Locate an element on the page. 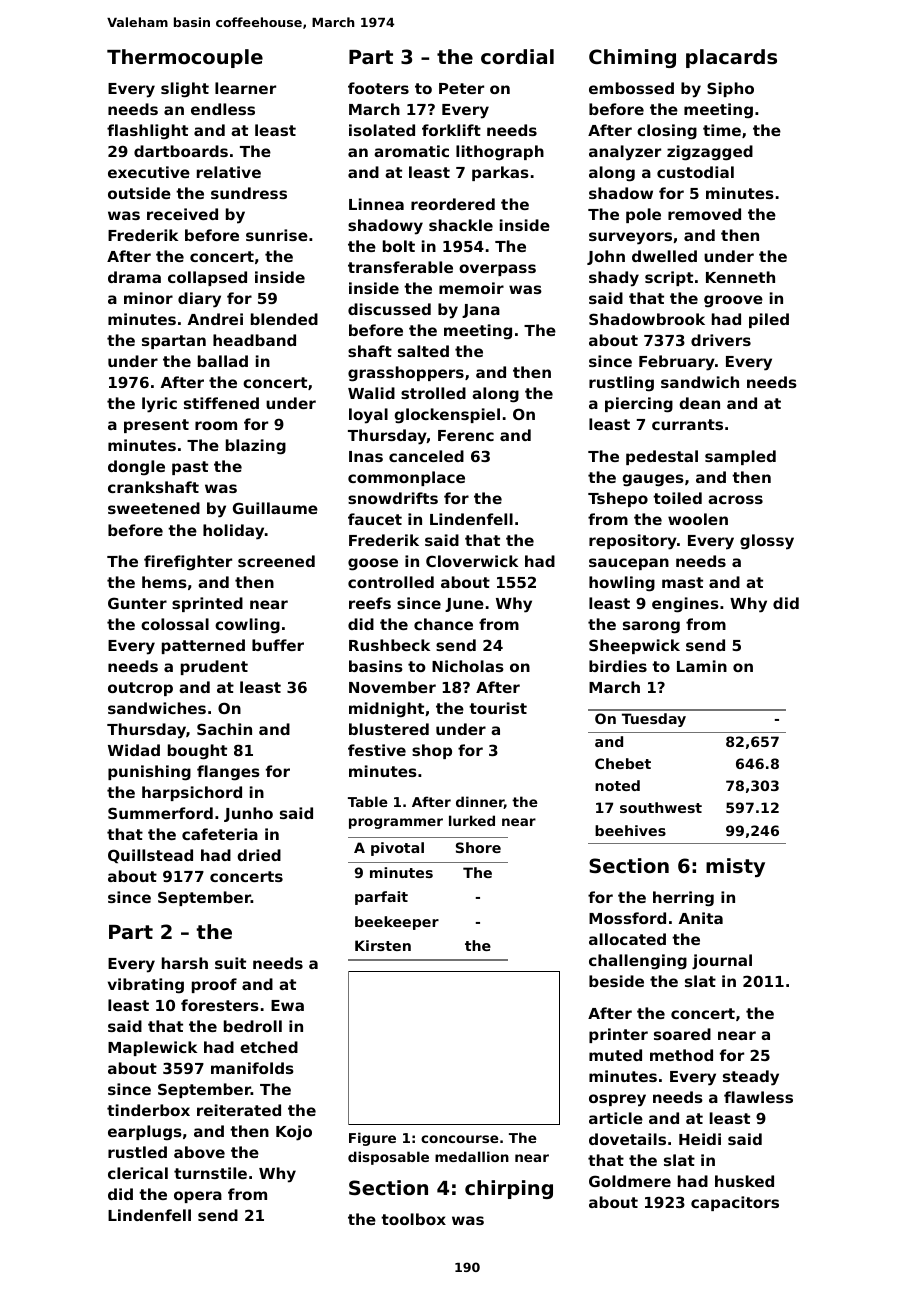 This document has height=1316, width=908. cordial is located at coordinates (517, 56).
